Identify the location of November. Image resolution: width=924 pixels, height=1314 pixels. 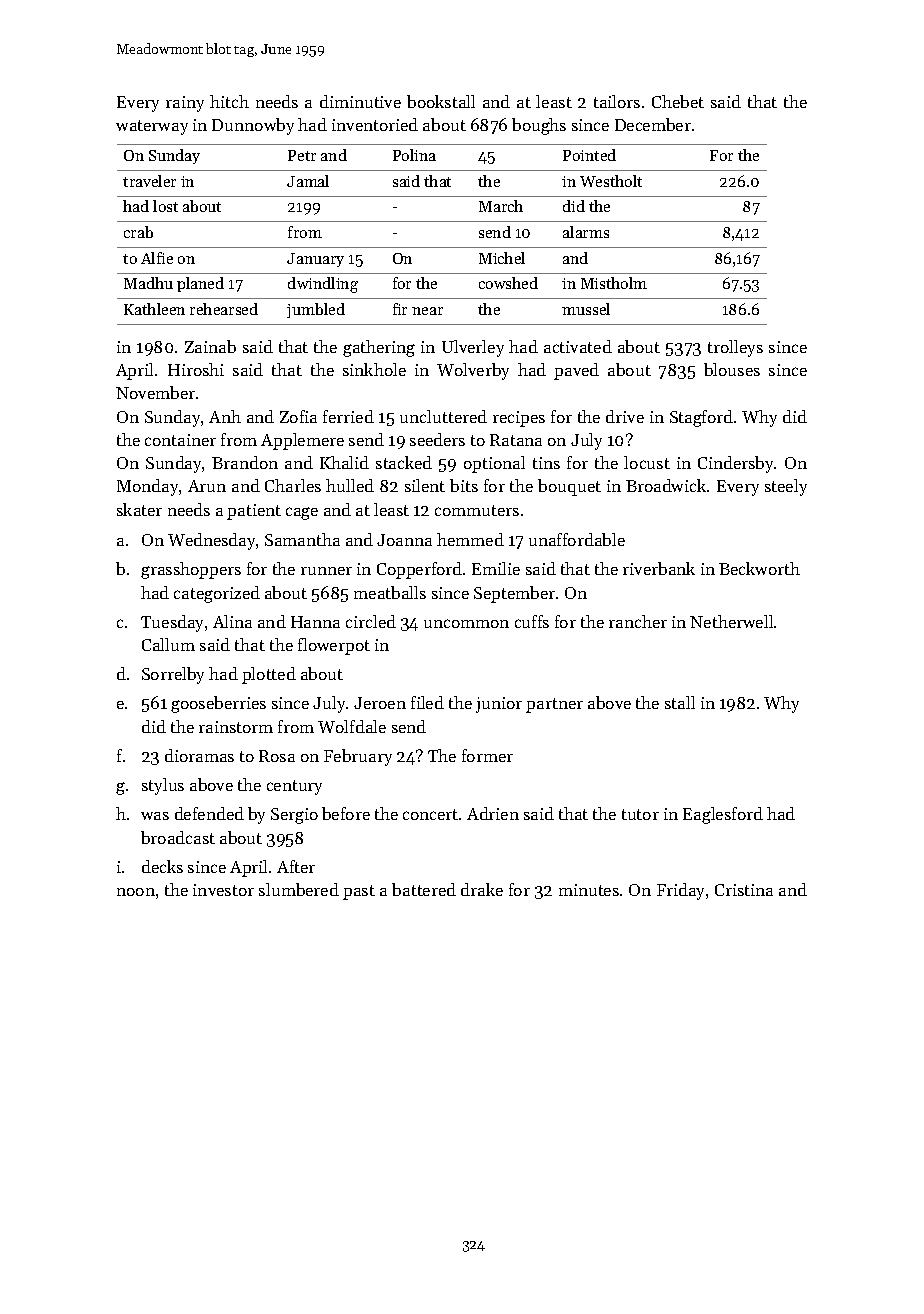
(155, 392).
